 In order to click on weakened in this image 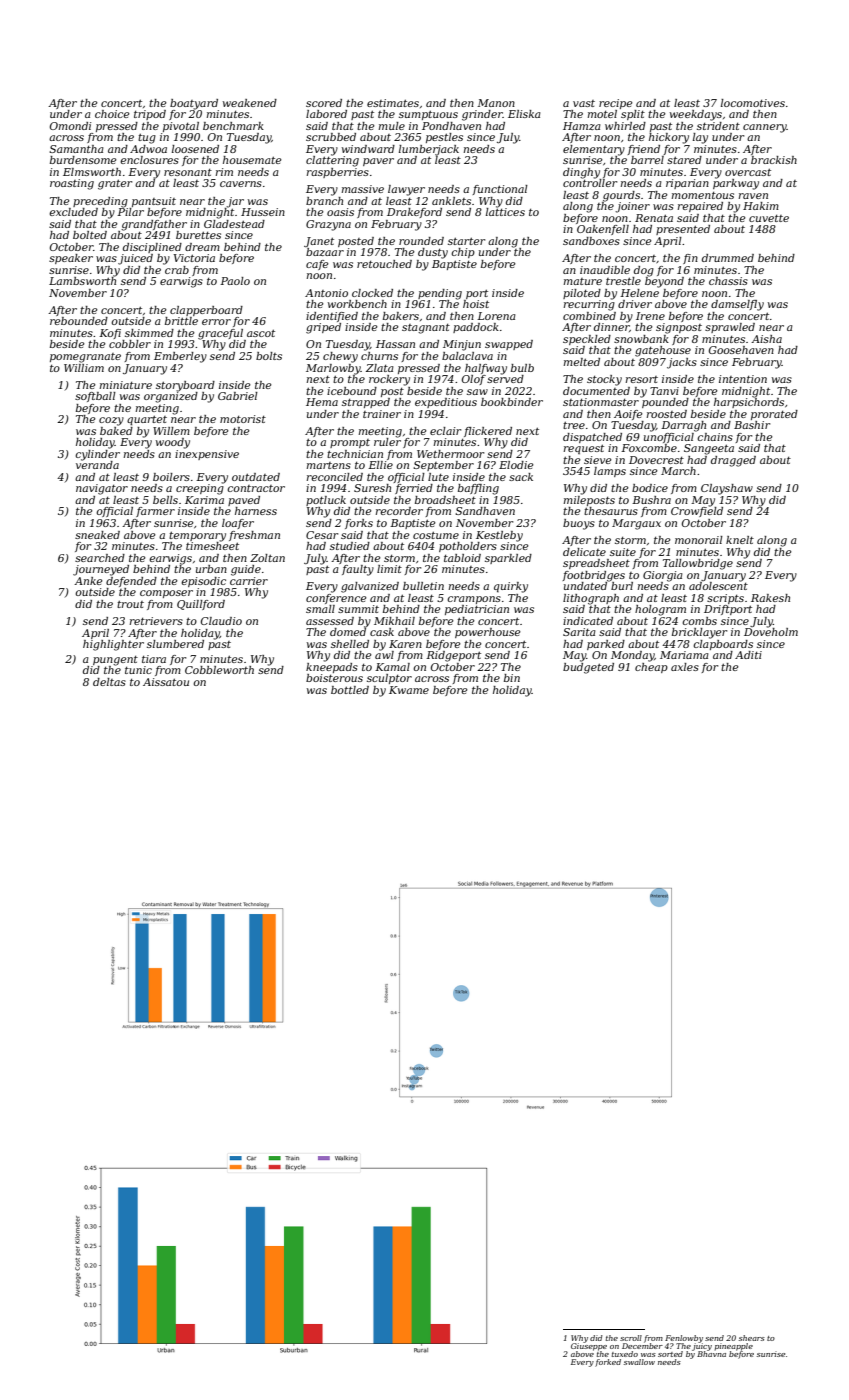, I will do `click(250, 103)`.
